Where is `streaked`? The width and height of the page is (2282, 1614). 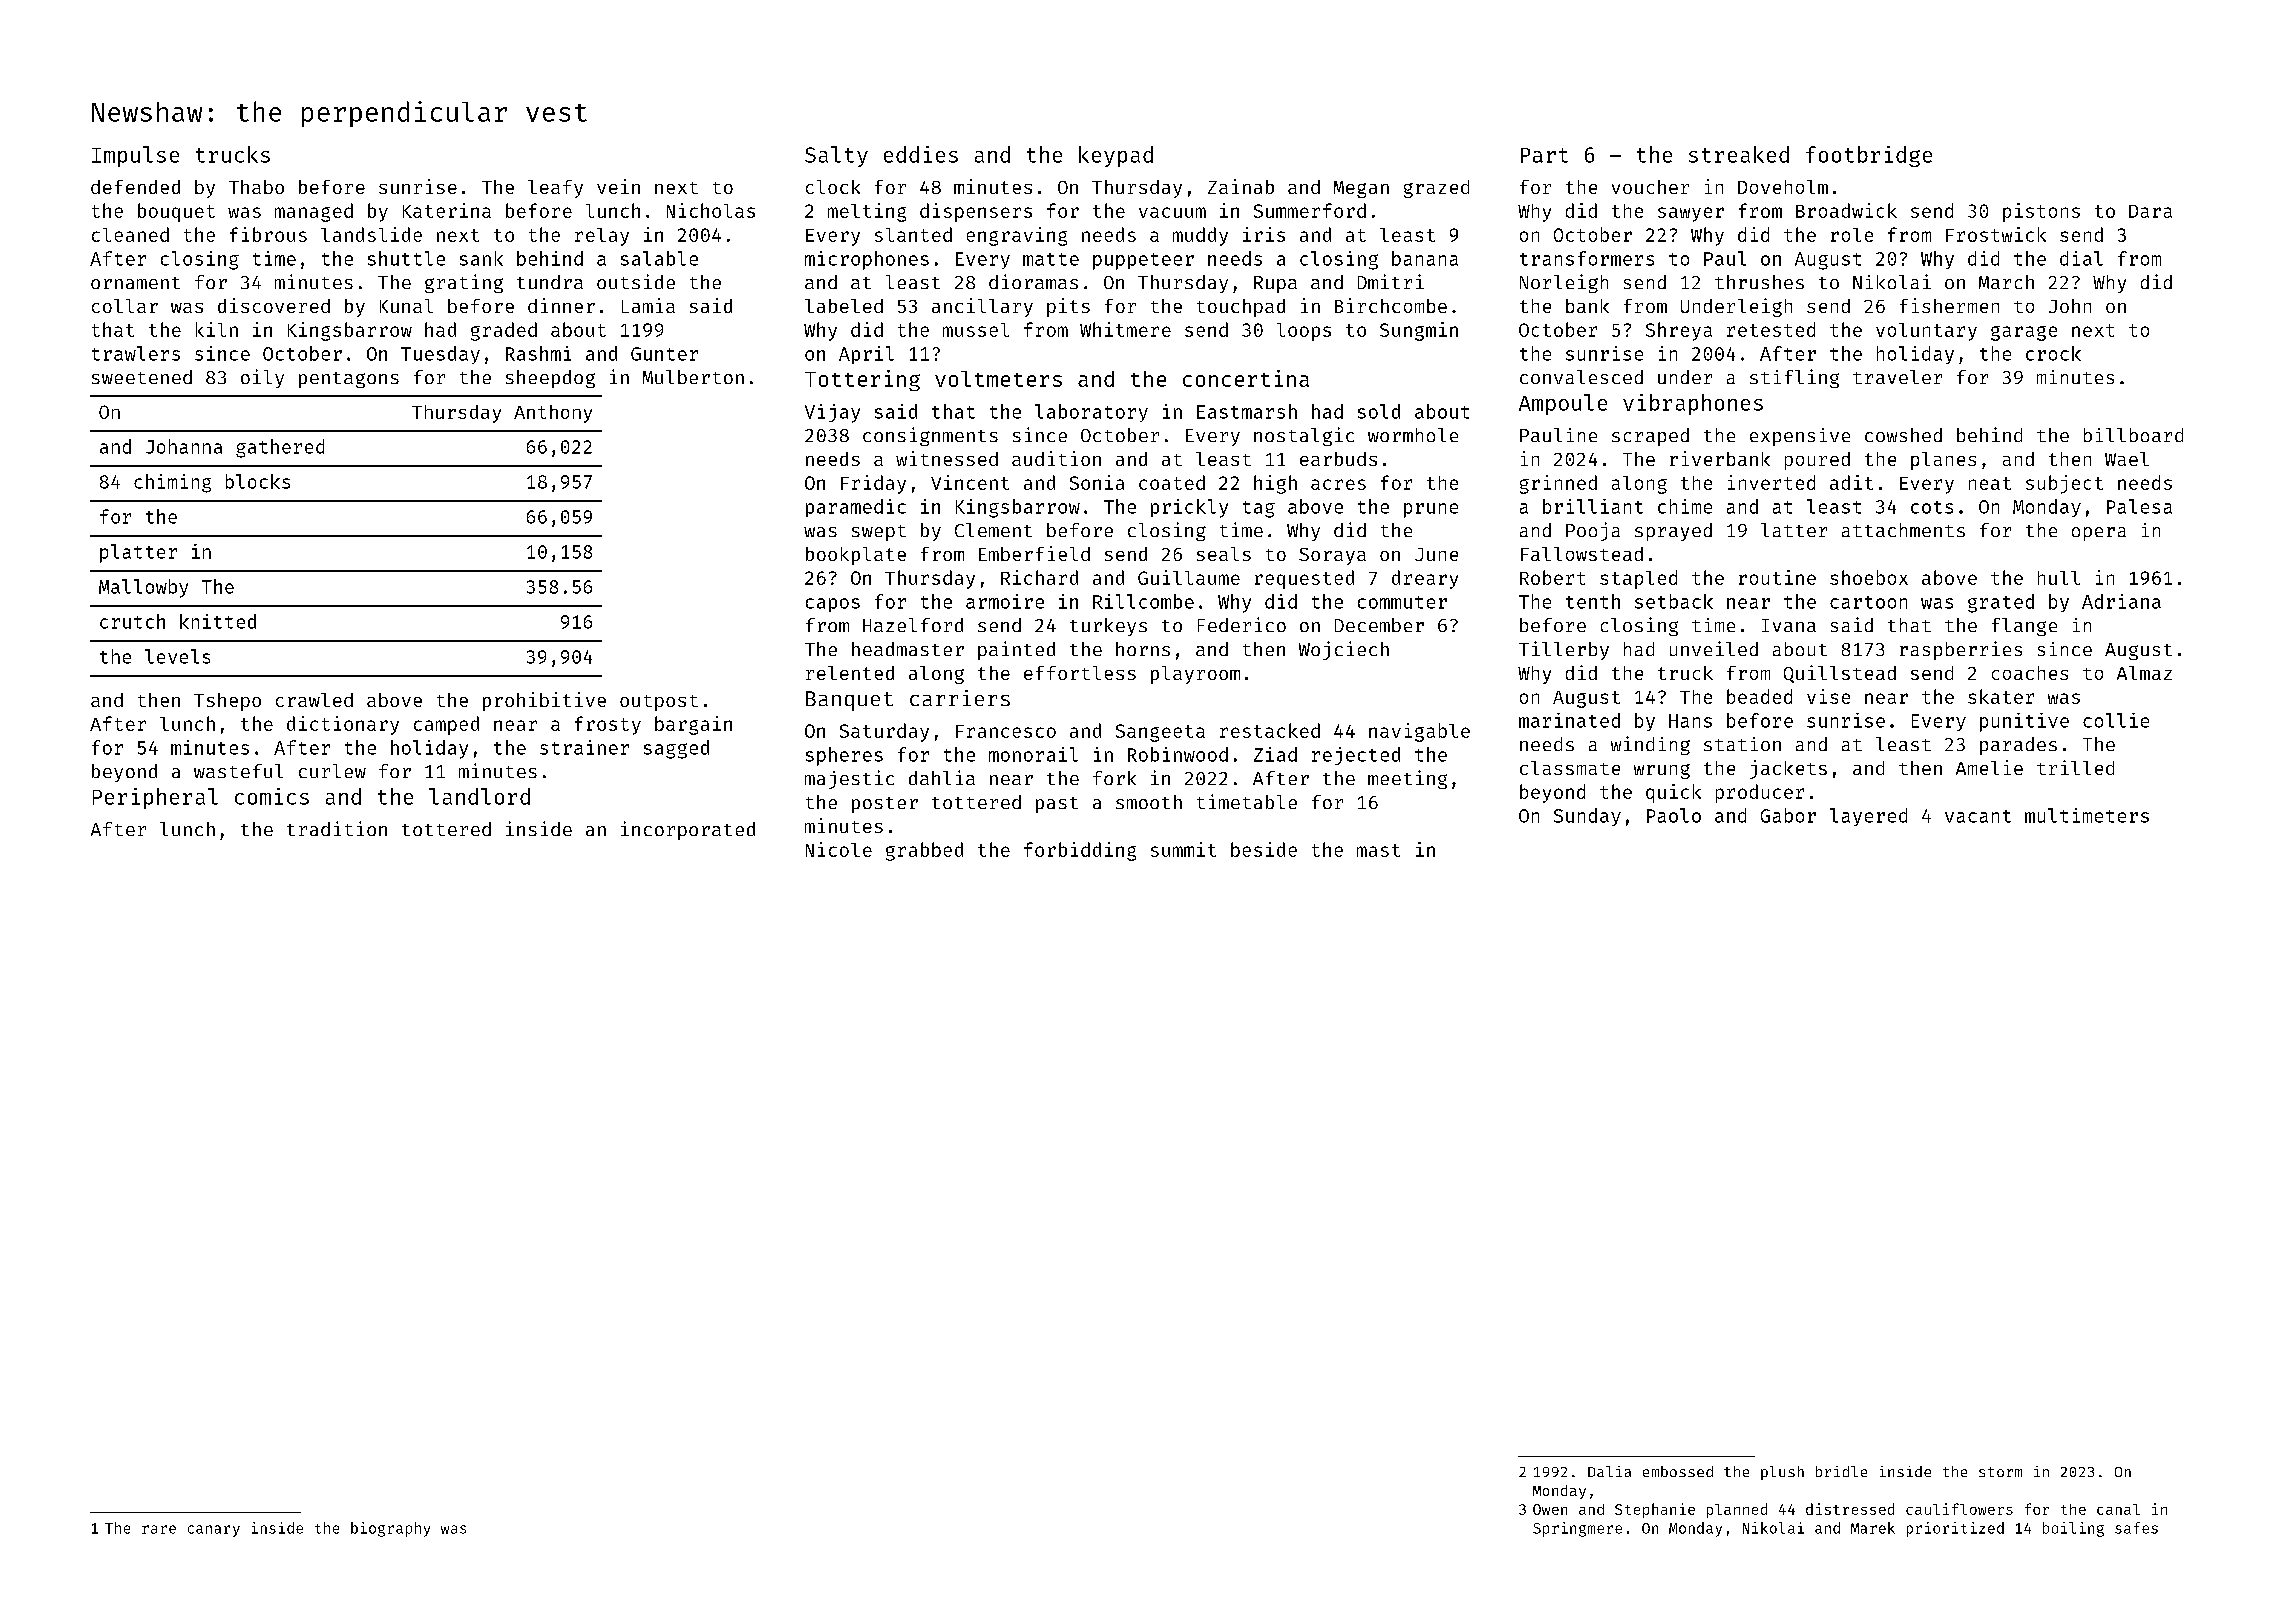
streaked is located at coordinates (1739, 154).
